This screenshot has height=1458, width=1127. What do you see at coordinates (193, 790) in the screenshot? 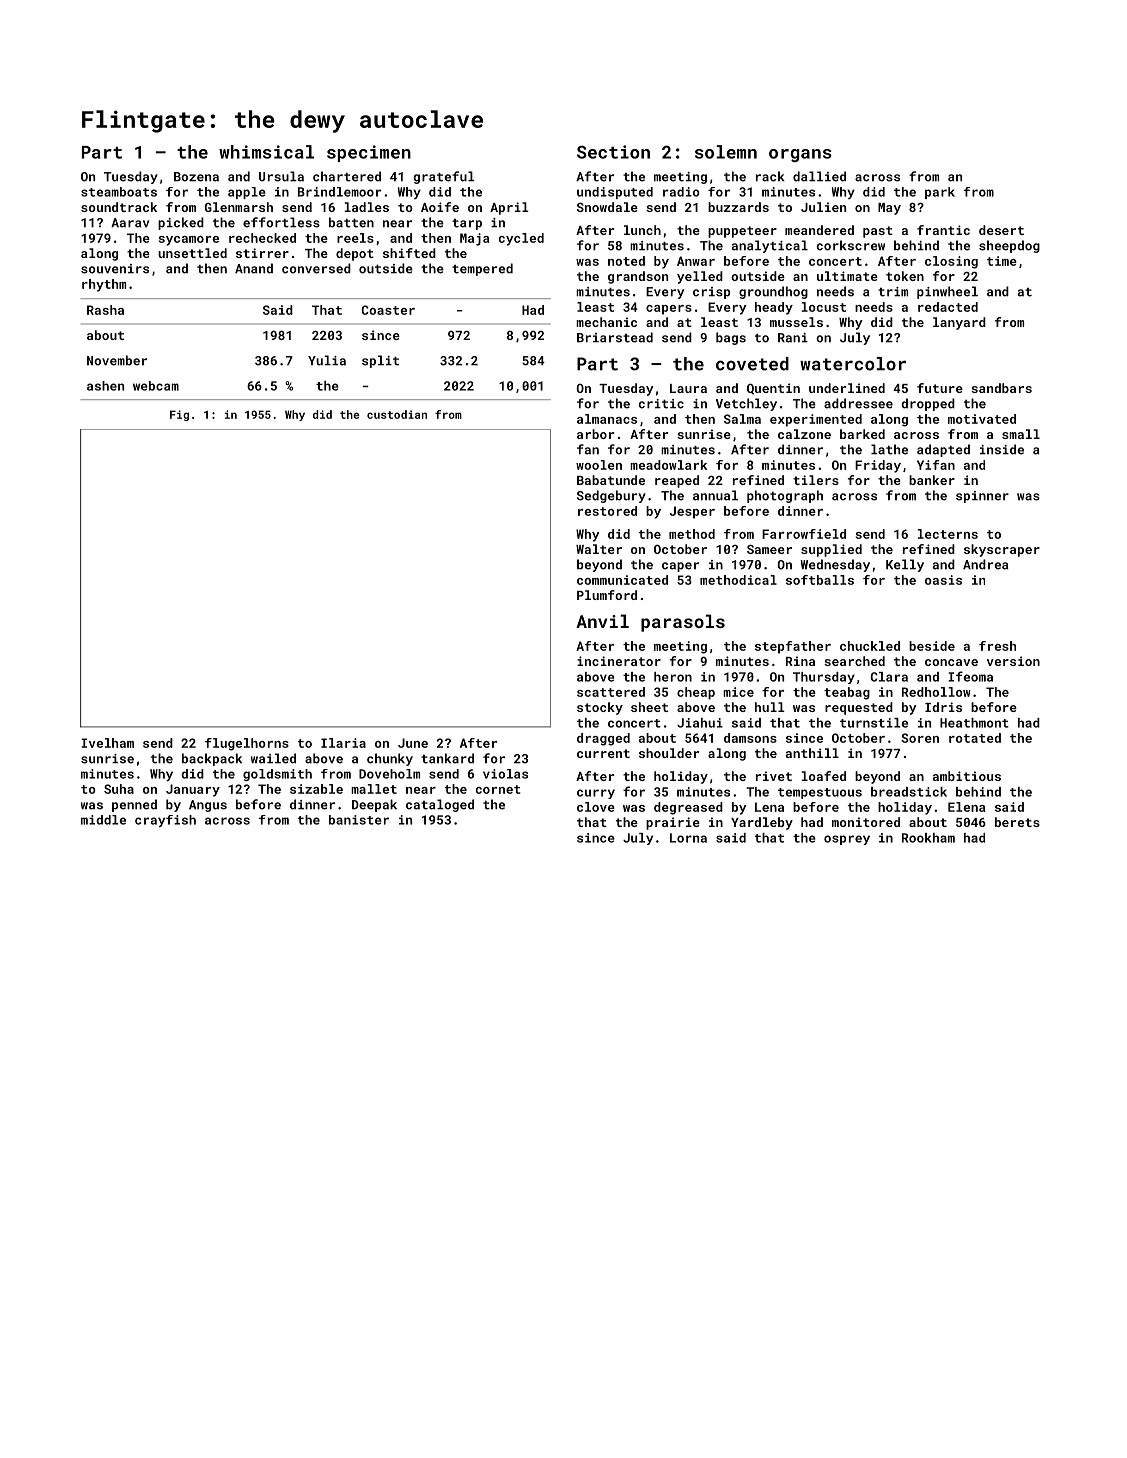
I see `January` at bounding box center [193, 790].
